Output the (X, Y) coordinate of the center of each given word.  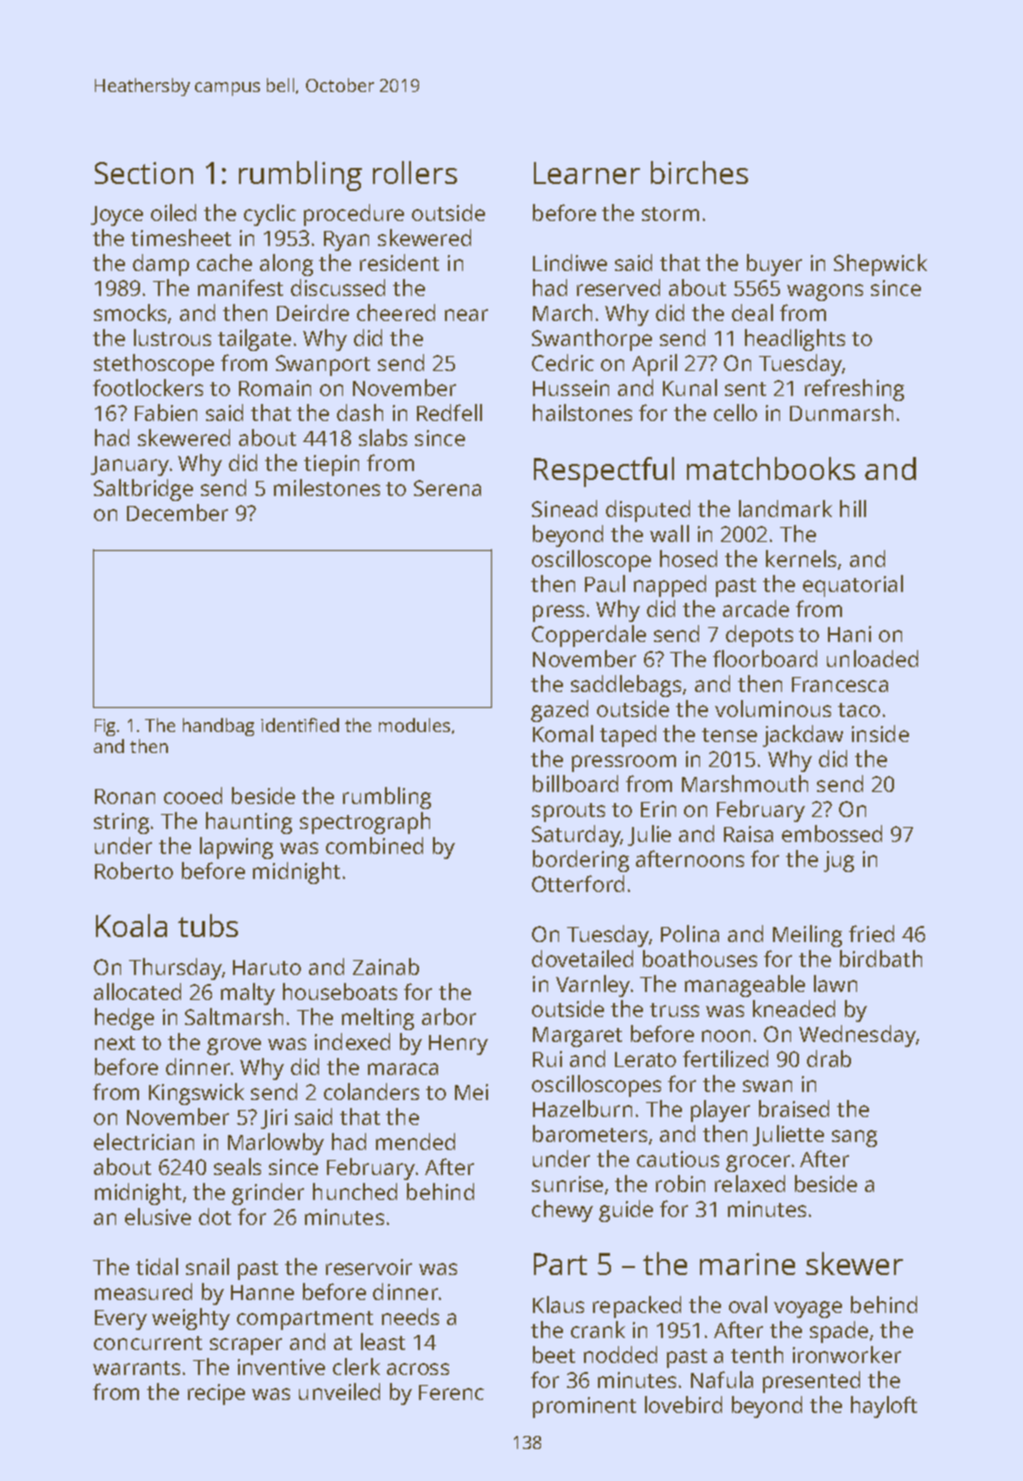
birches (699, 172)
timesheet (181, 237)
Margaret (577, 1037)
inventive (281, 1367)
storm (670, 214)
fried (871, 933)
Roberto (134, 870)
